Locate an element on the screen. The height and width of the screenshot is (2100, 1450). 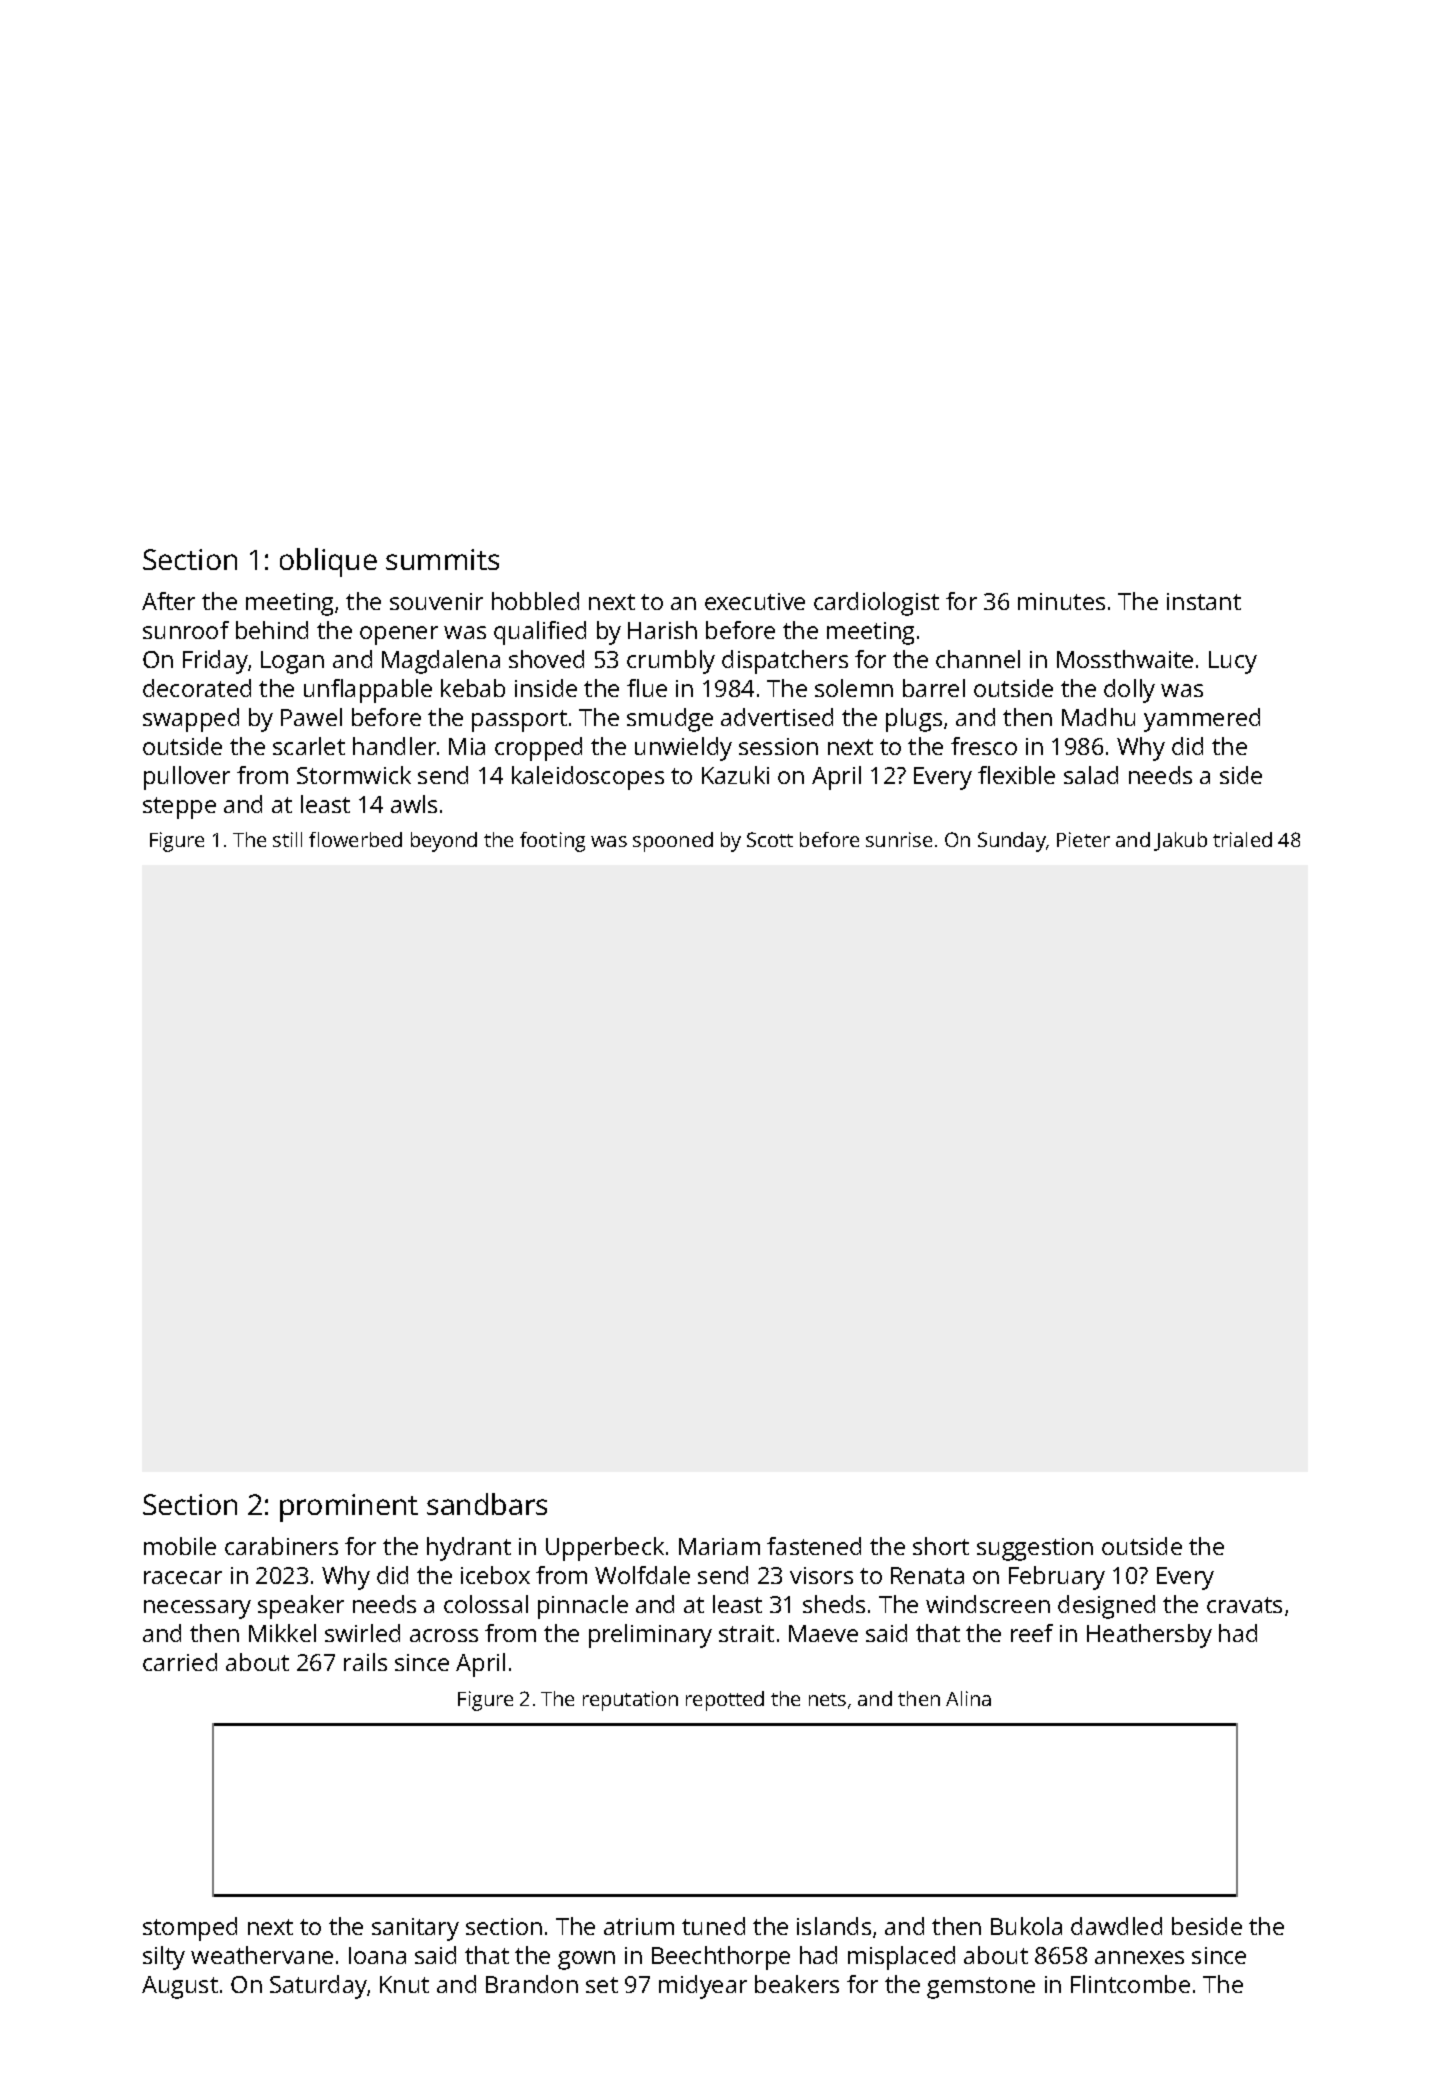
spooned is located at coordinates (673, 842).
